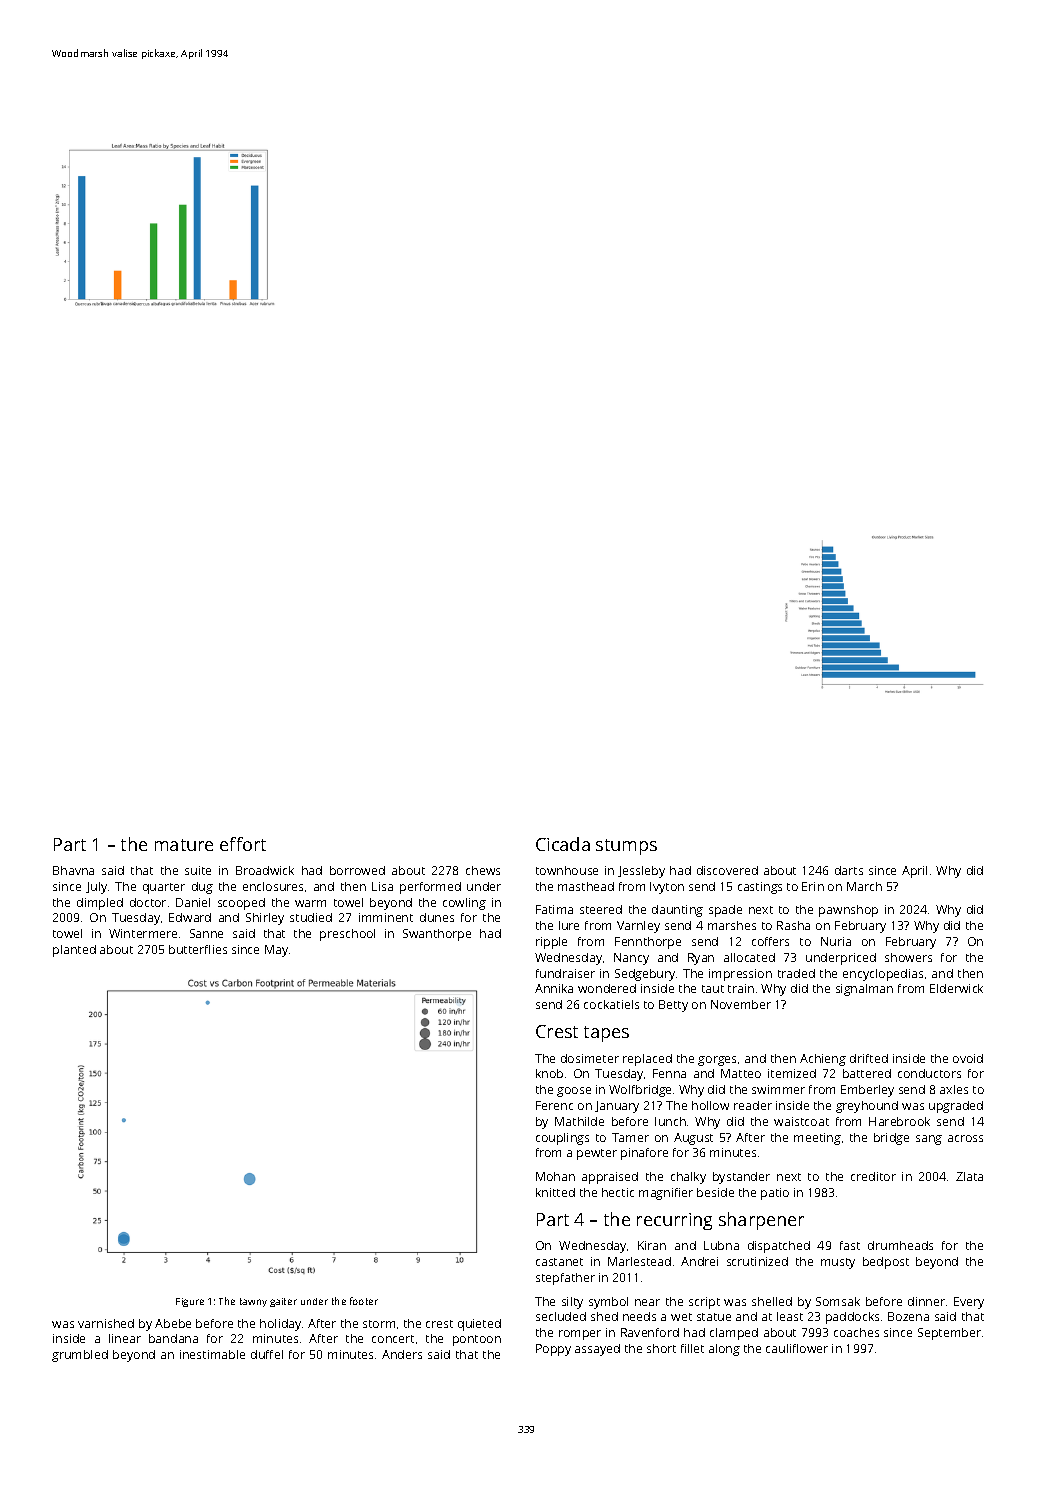  I want to click on inestimable, so click(212, 1354).
